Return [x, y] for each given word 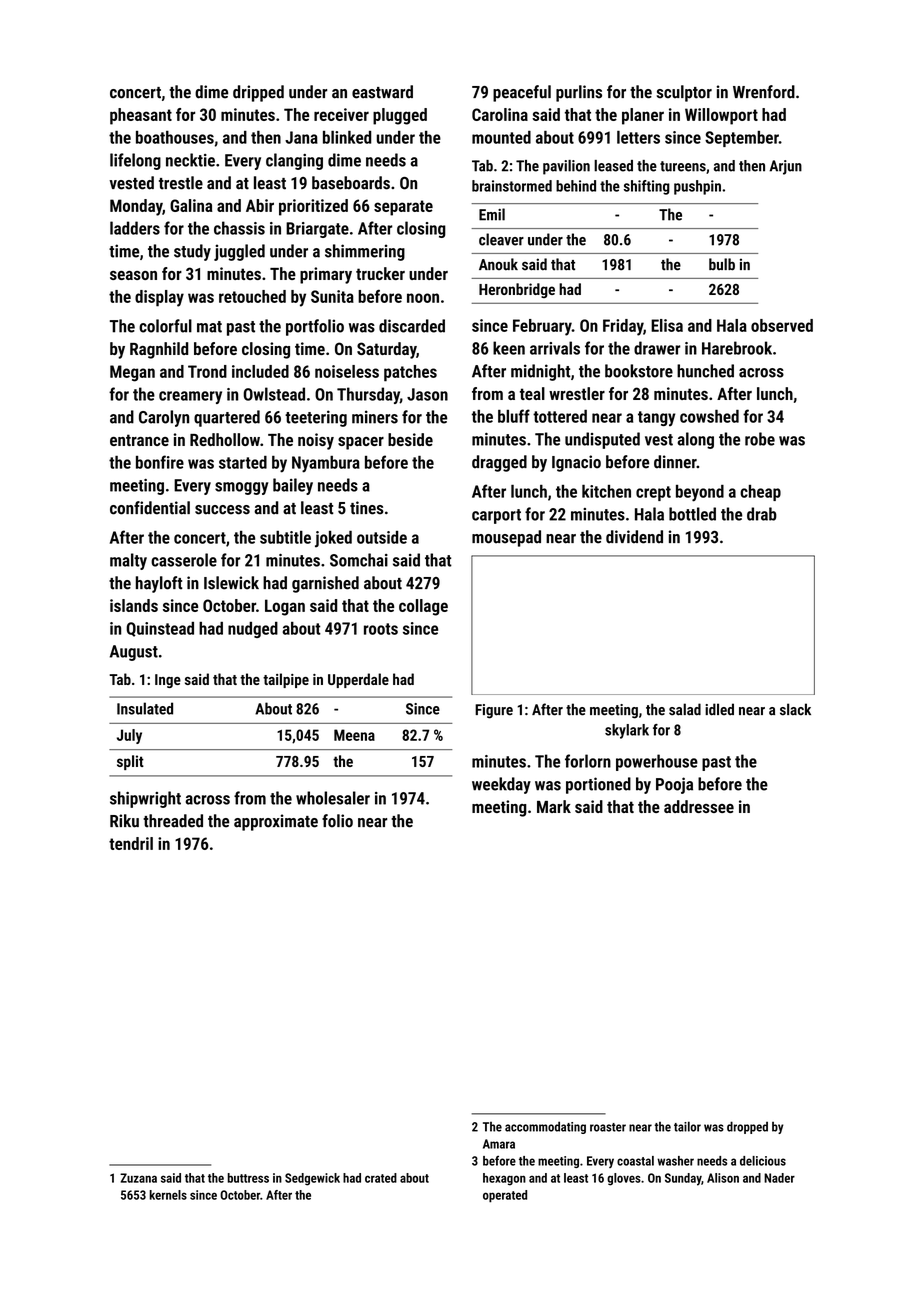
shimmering [365, 252]
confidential [150, 508]
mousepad [506, 538]
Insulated [145, 708]
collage [423, 607]
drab [762, 514]
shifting [647, 187]
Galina [191, 205]
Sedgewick [312, 1179]
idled [719, 709]
